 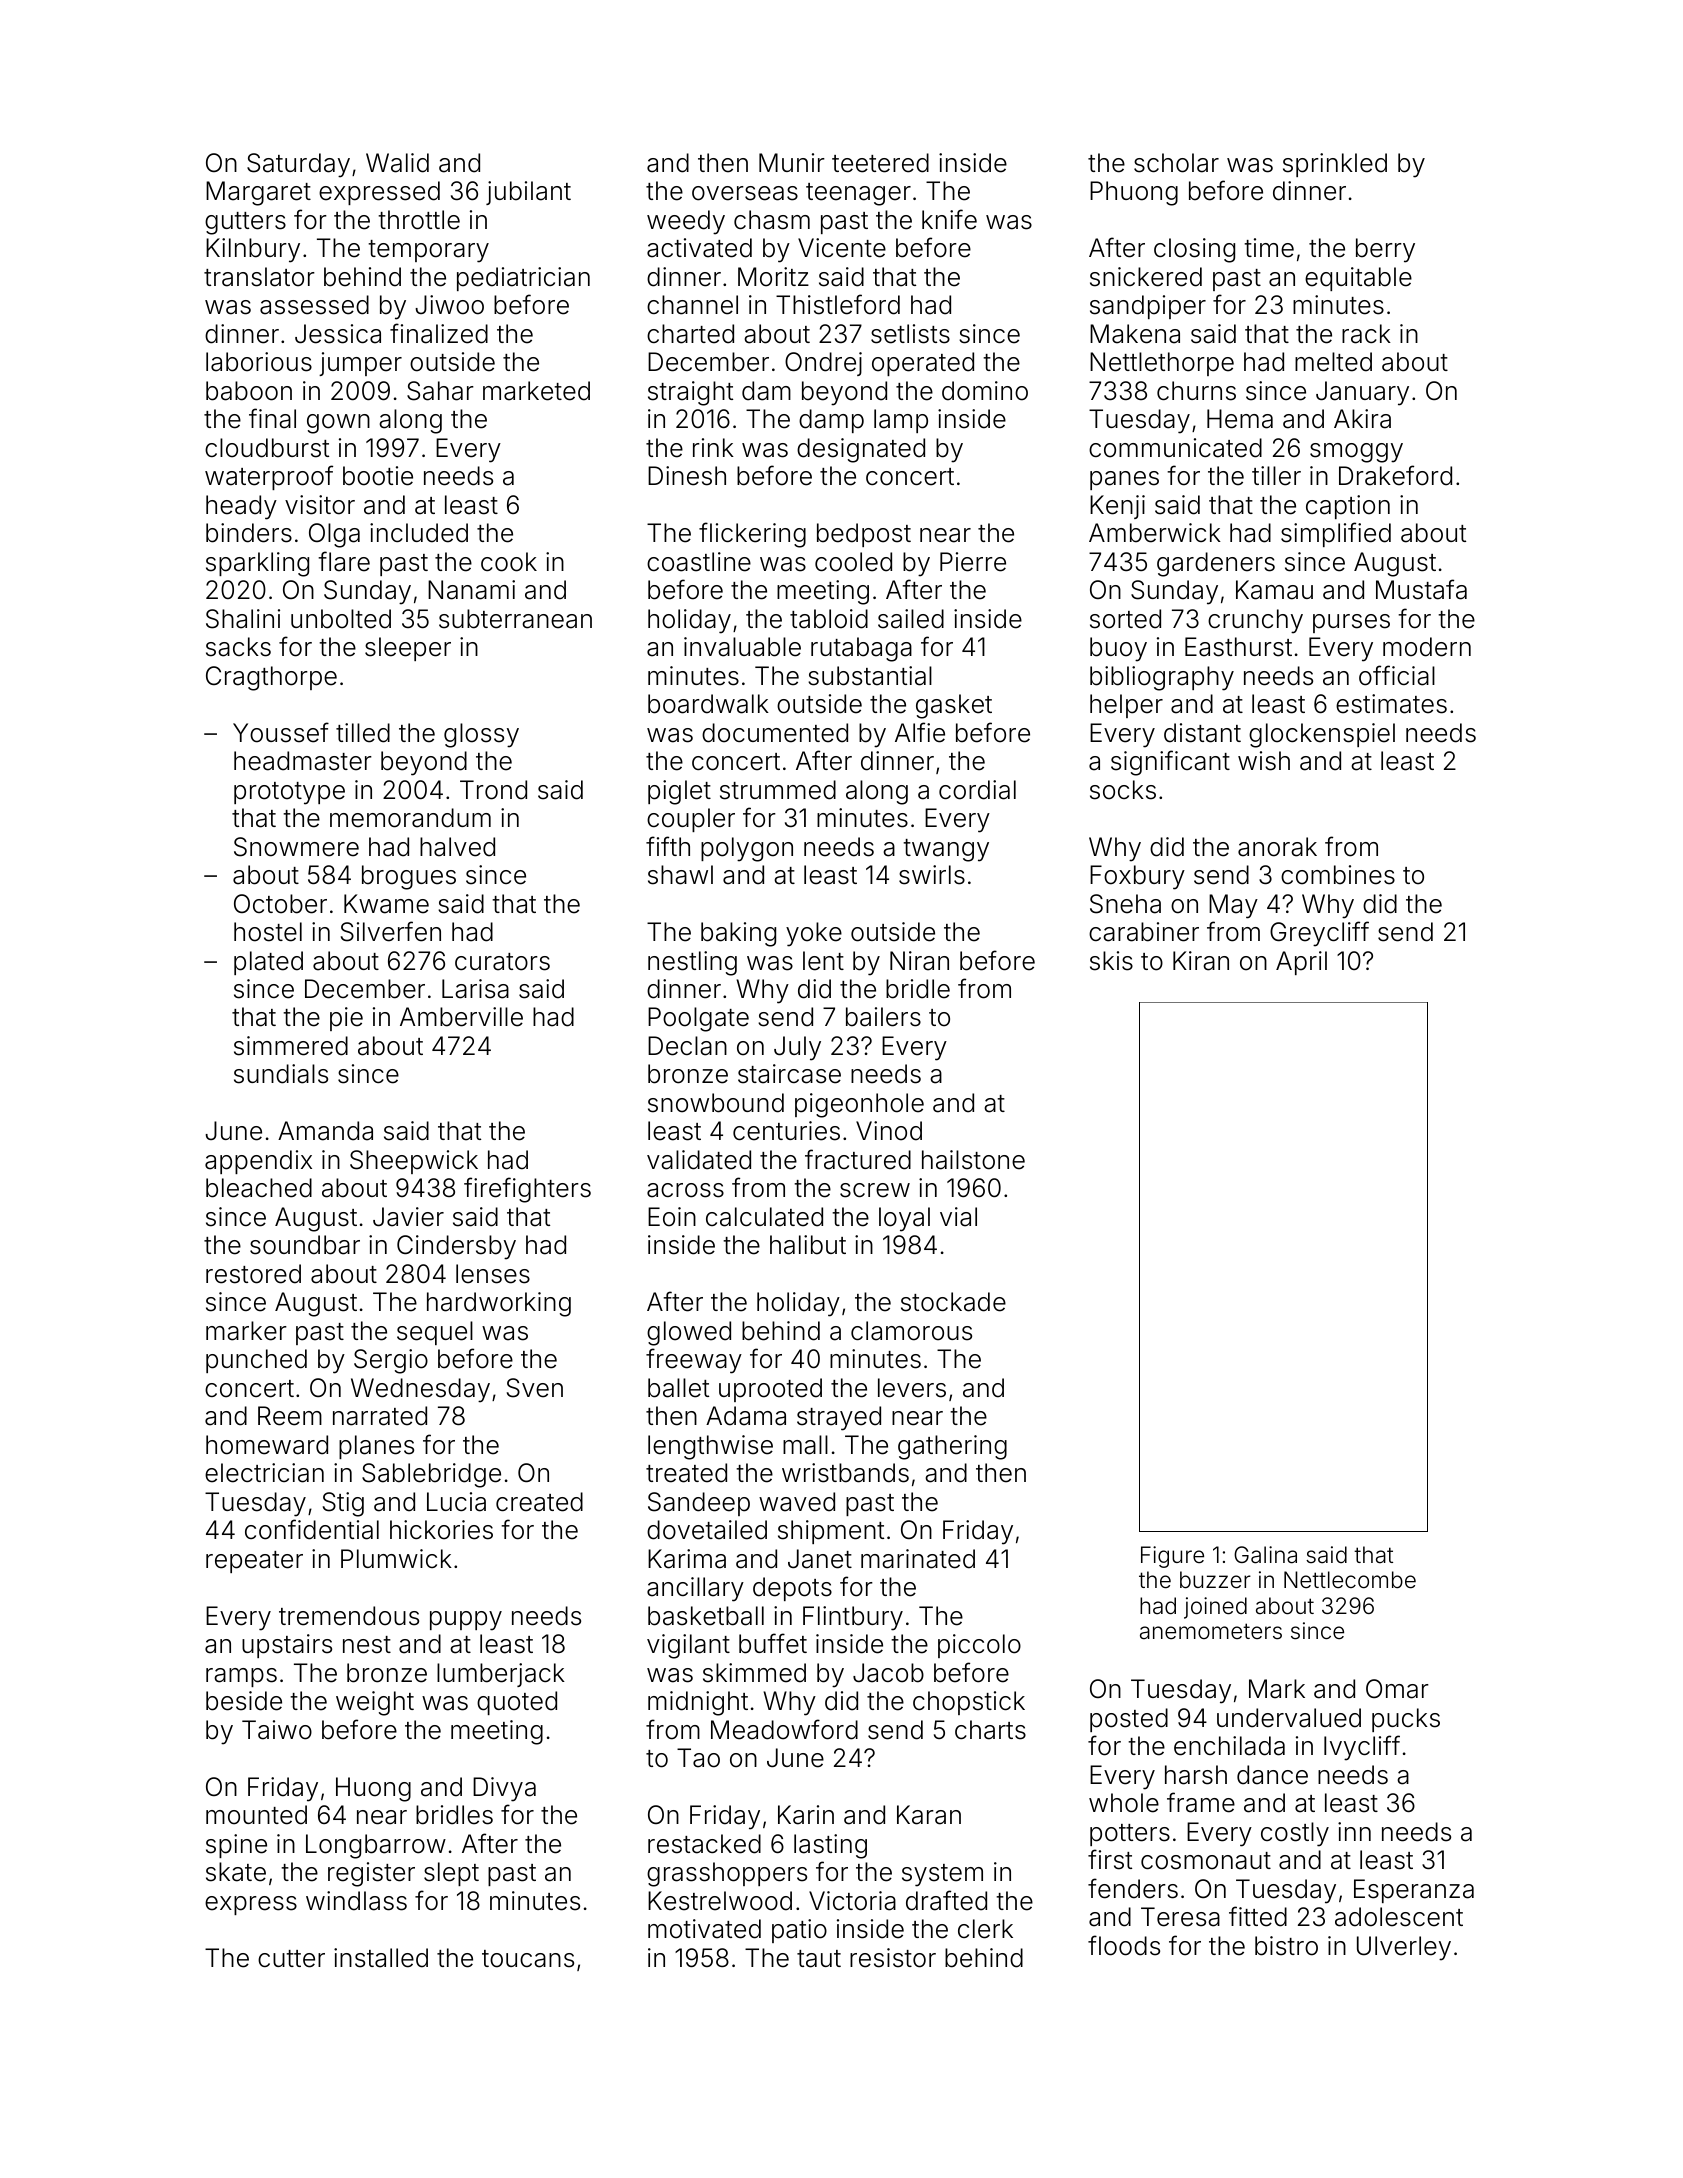 I want to click on sandpiper, so click(x=1148, y=307).
